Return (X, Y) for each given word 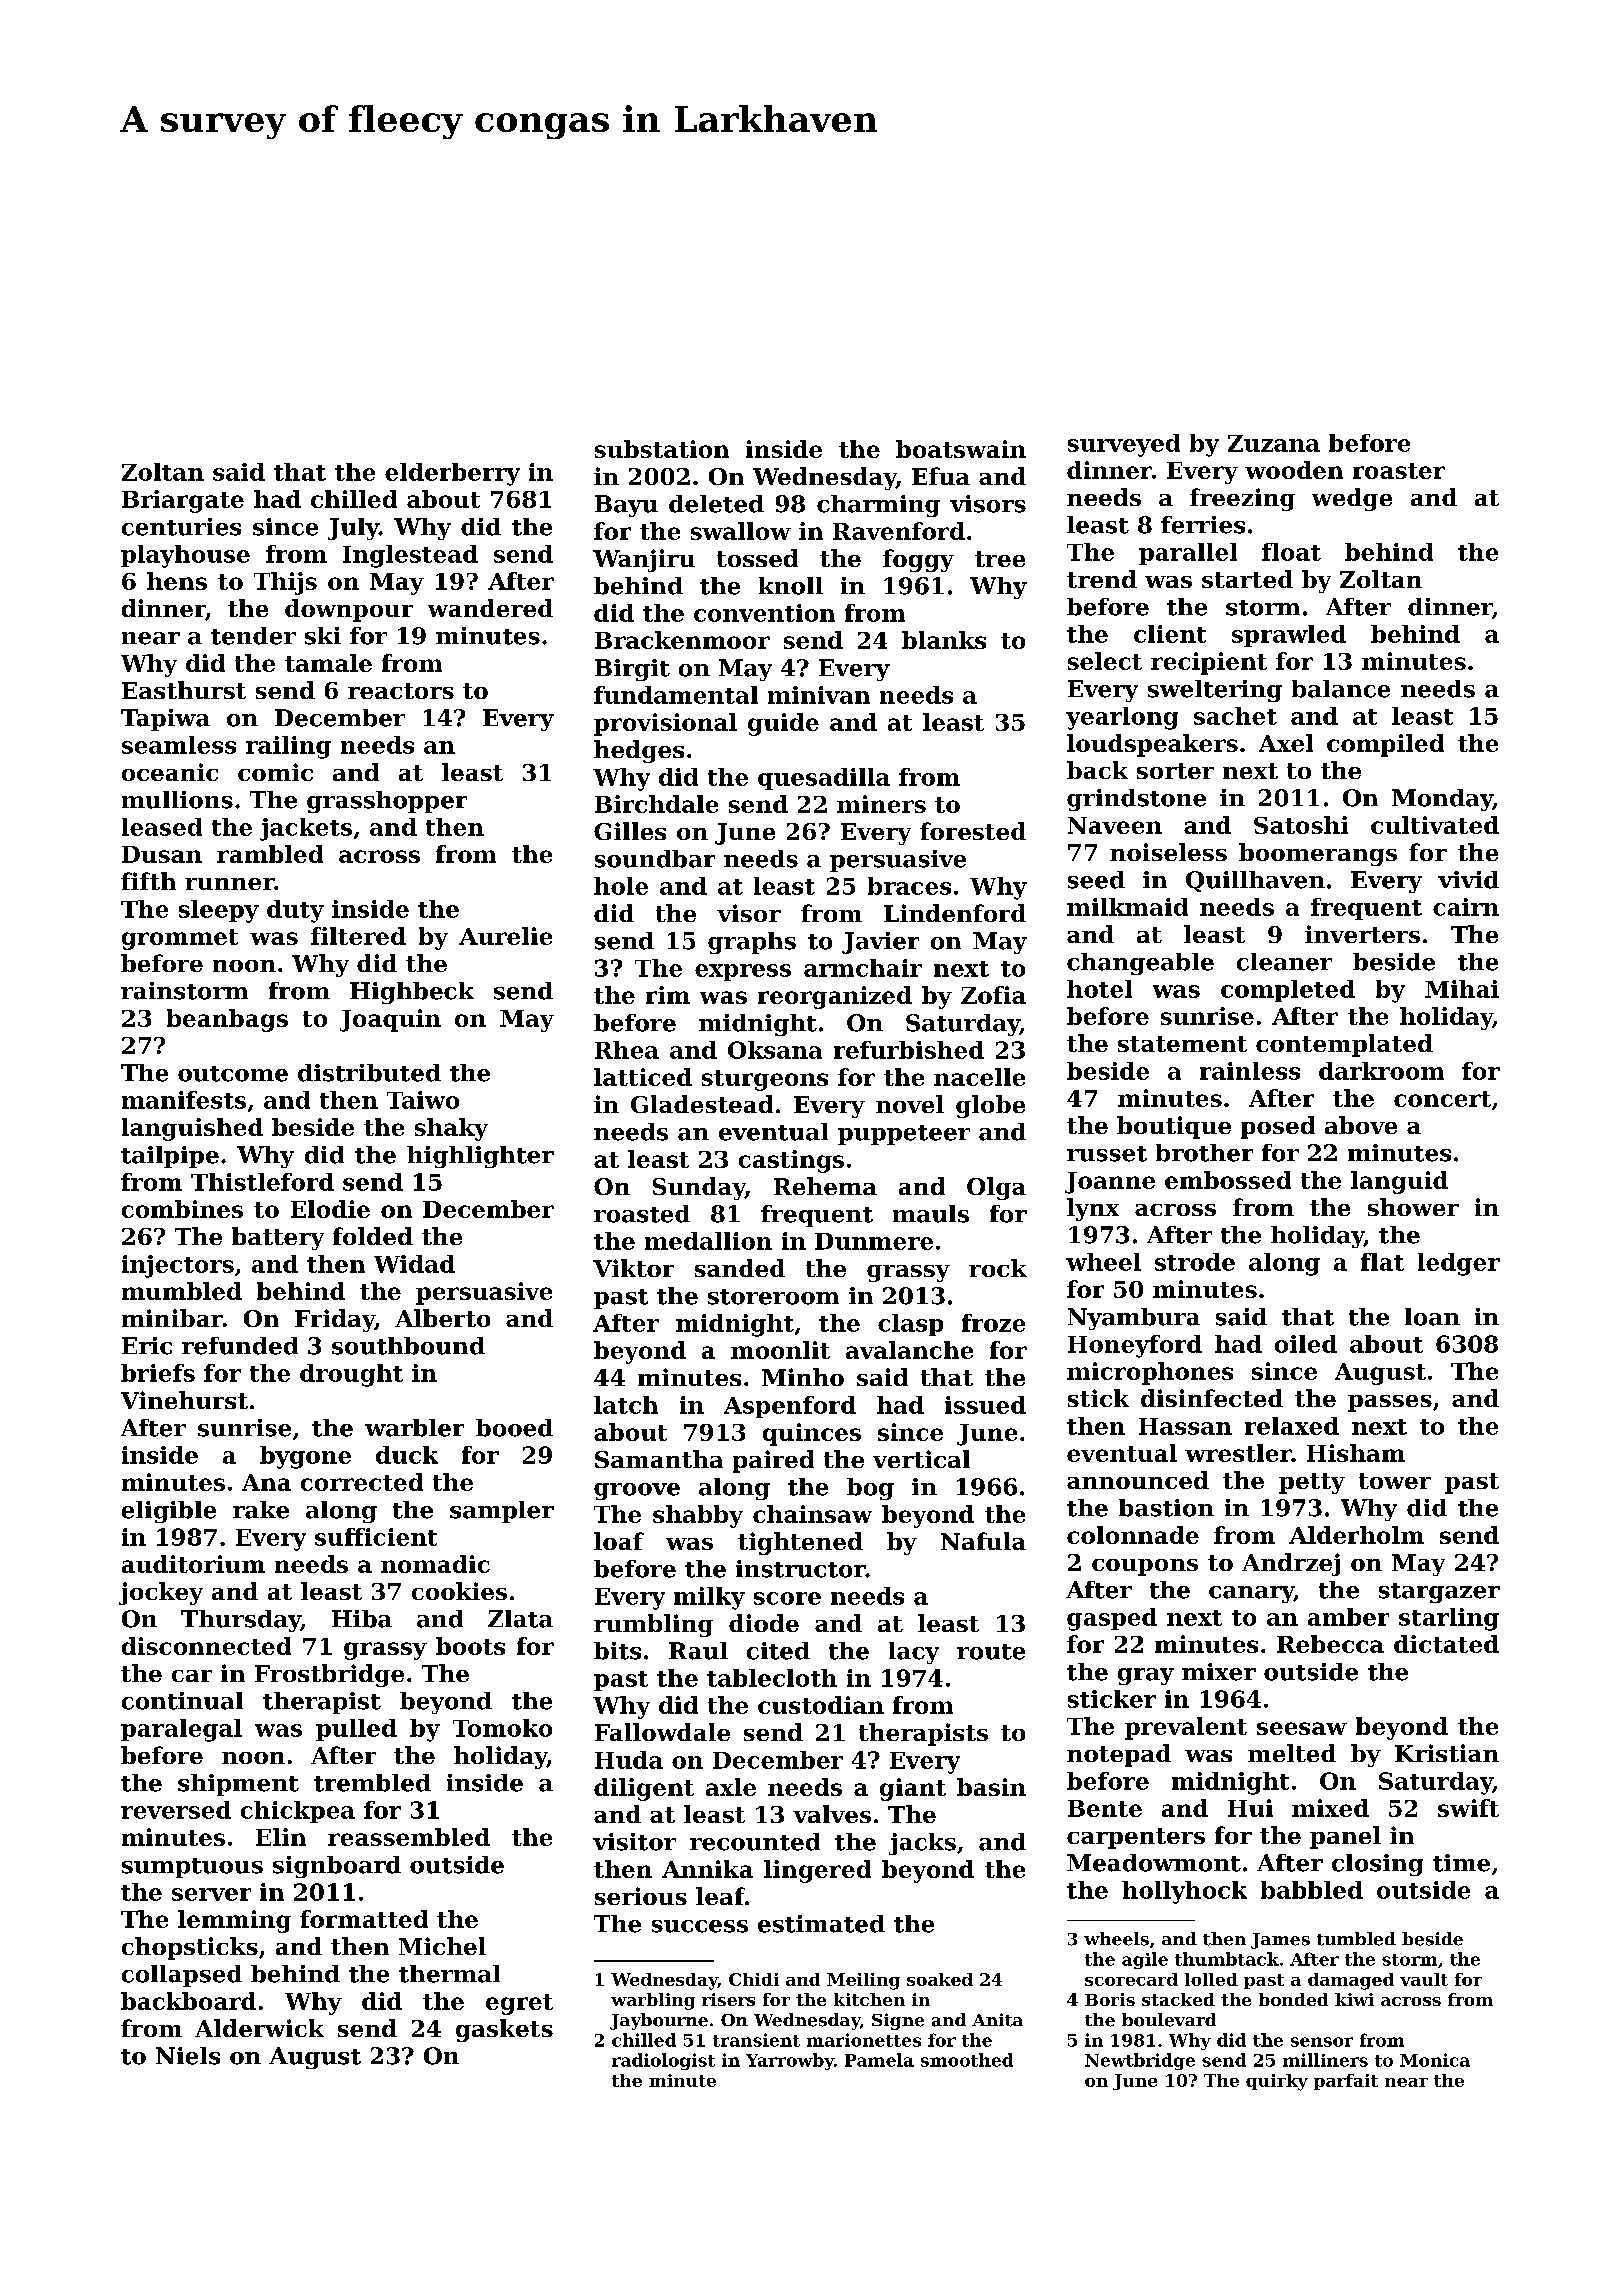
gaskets (504, 2030)
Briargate (183, 501)
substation (662, 449)
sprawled (1289, 636)
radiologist (663, 2061)
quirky (1277, 2082)
